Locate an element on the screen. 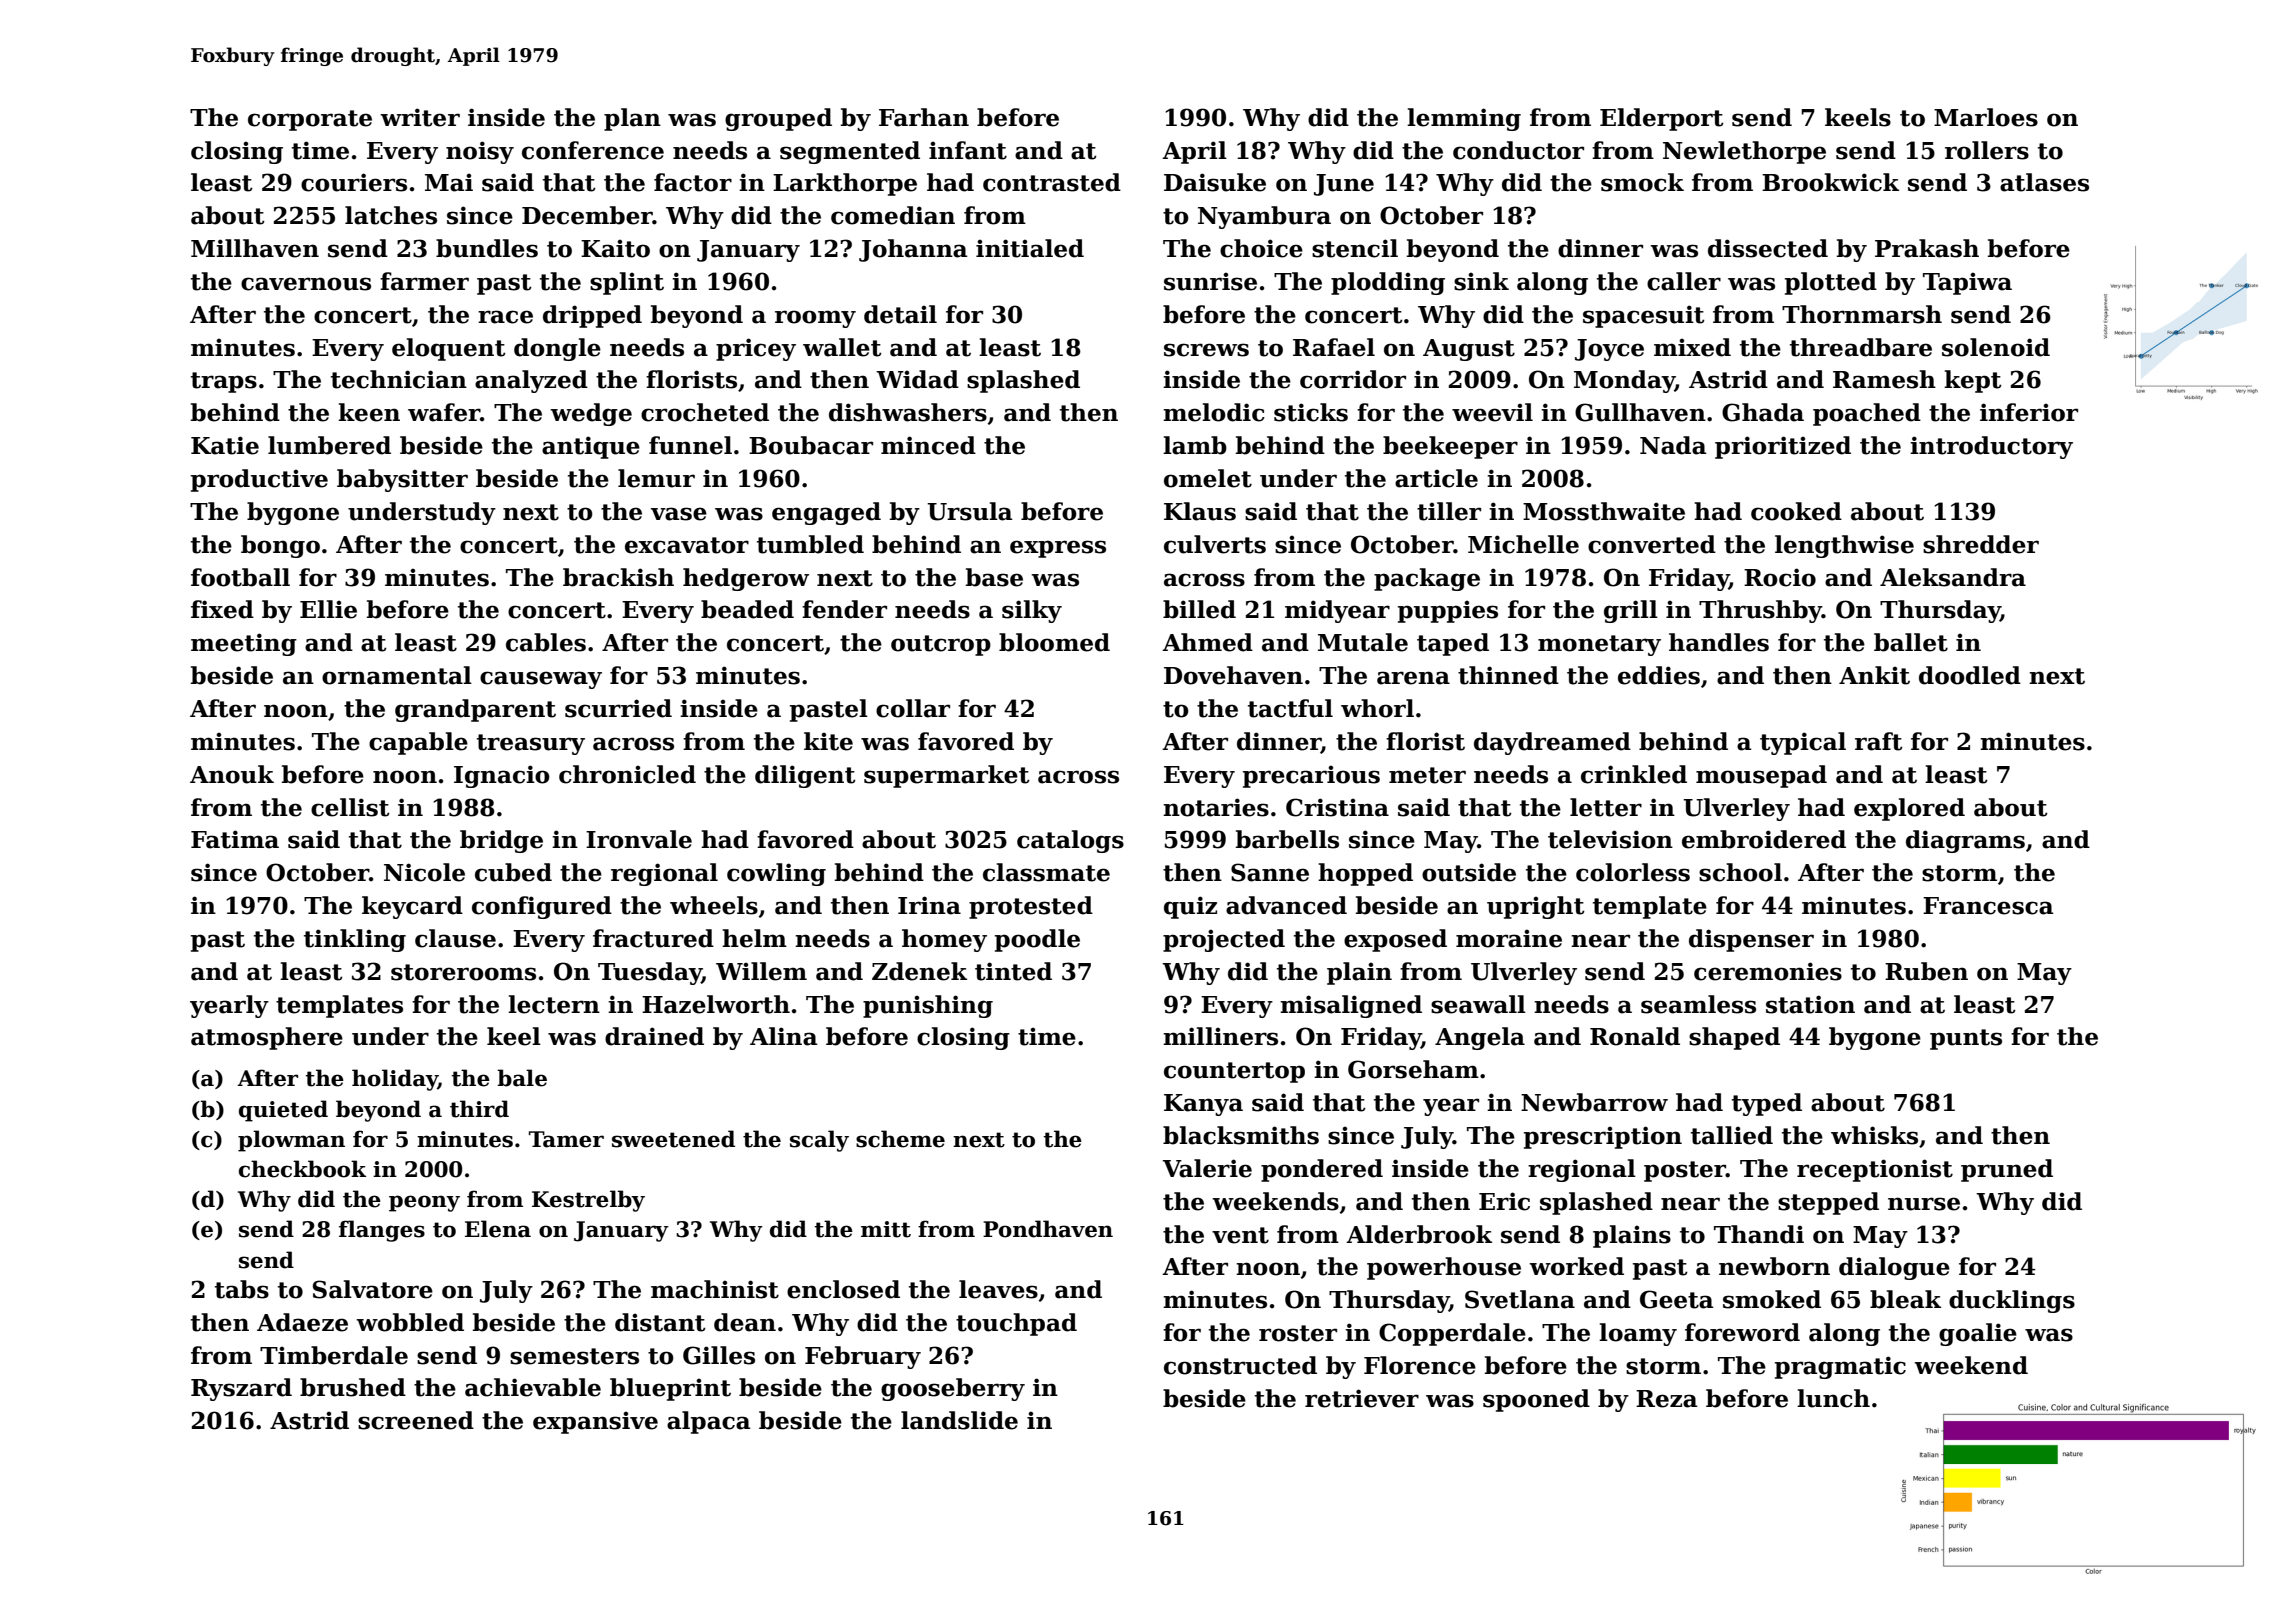  melodic is located at coordinates (1214, 412).
